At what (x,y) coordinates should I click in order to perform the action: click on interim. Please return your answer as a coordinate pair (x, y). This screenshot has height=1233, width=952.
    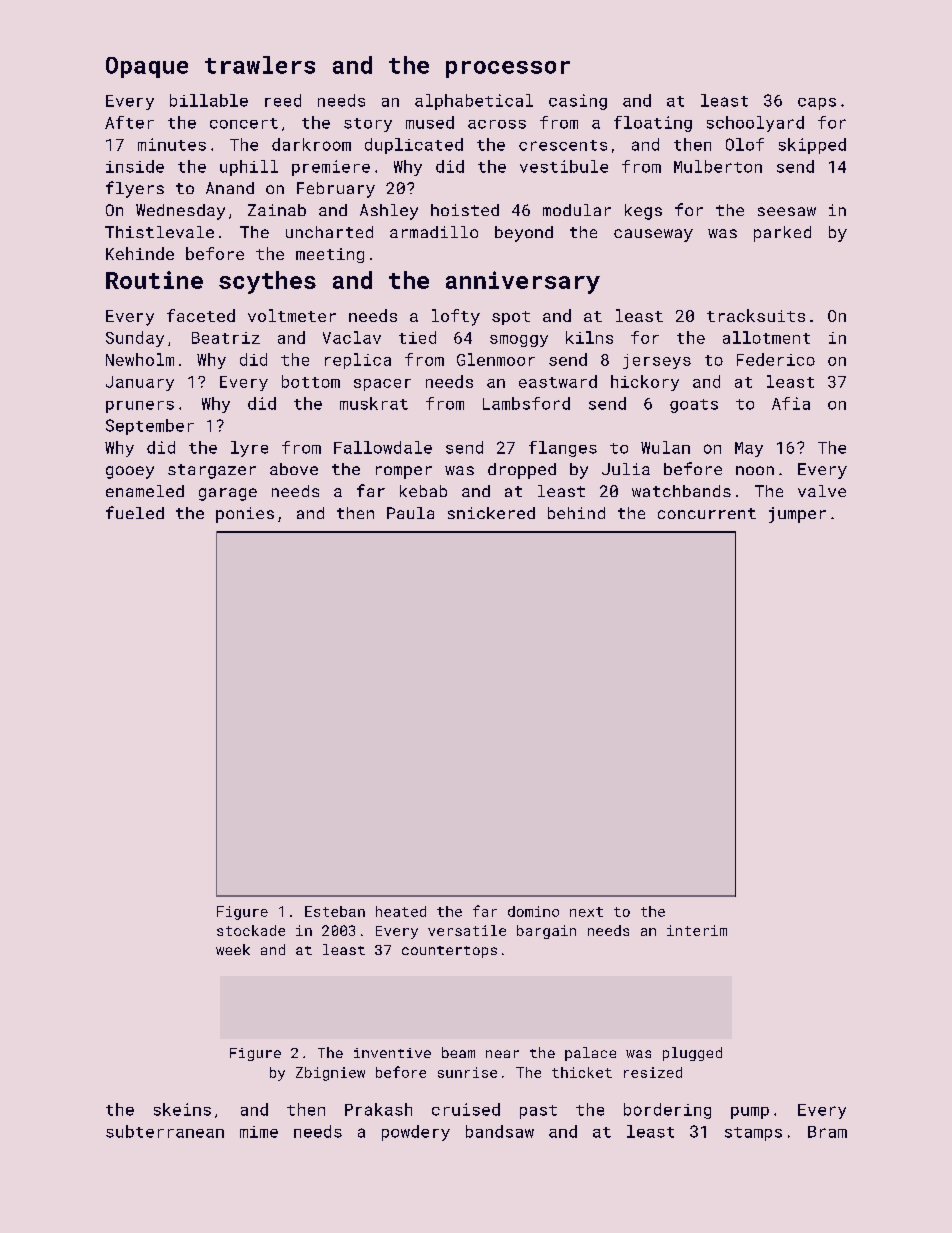
    Looking at the image, I should click on (697, 930).
